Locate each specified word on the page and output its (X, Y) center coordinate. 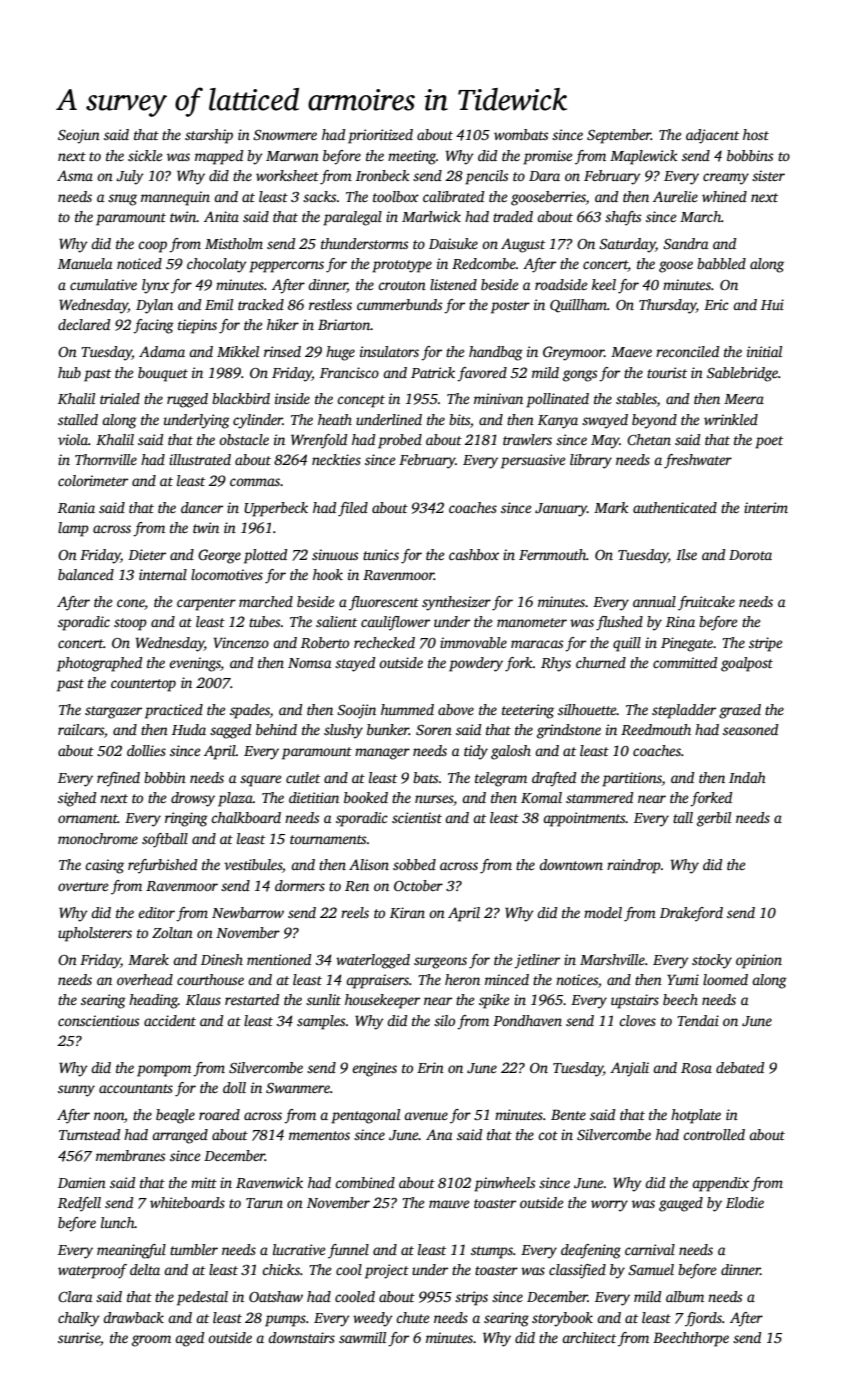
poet (769, 442)
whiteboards (187, 1202)
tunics (381, 554)
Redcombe (484, 263)
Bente (568, 1114)
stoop (130, 624)
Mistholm (234, 243)
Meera (744, 399)
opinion (759, 961)
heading (153, 1001)
